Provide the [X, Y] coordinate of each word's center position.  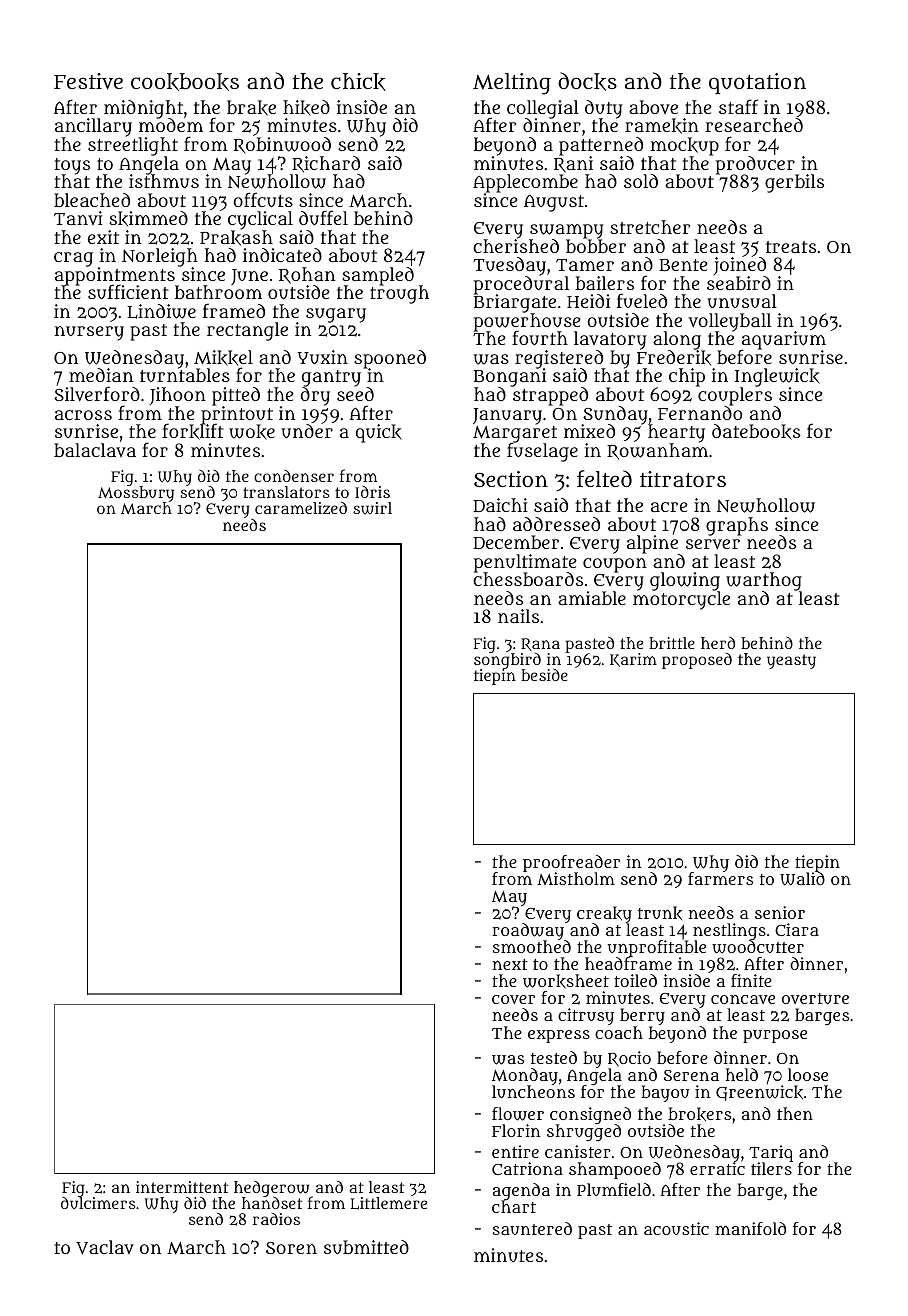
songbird [507, 661]
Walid [802, 879]
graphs [737, 526]
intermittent [182, 1187]
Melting [512, 84]
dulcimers [98, 1203]
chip [687, 377]
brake [251, 108]
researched [754, 125]
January [507, 416]
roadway [529, 932]
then [795, 1113]
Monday [525, 1077]
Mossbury [136, 495]
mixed [589, 431]
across [83, 415]
